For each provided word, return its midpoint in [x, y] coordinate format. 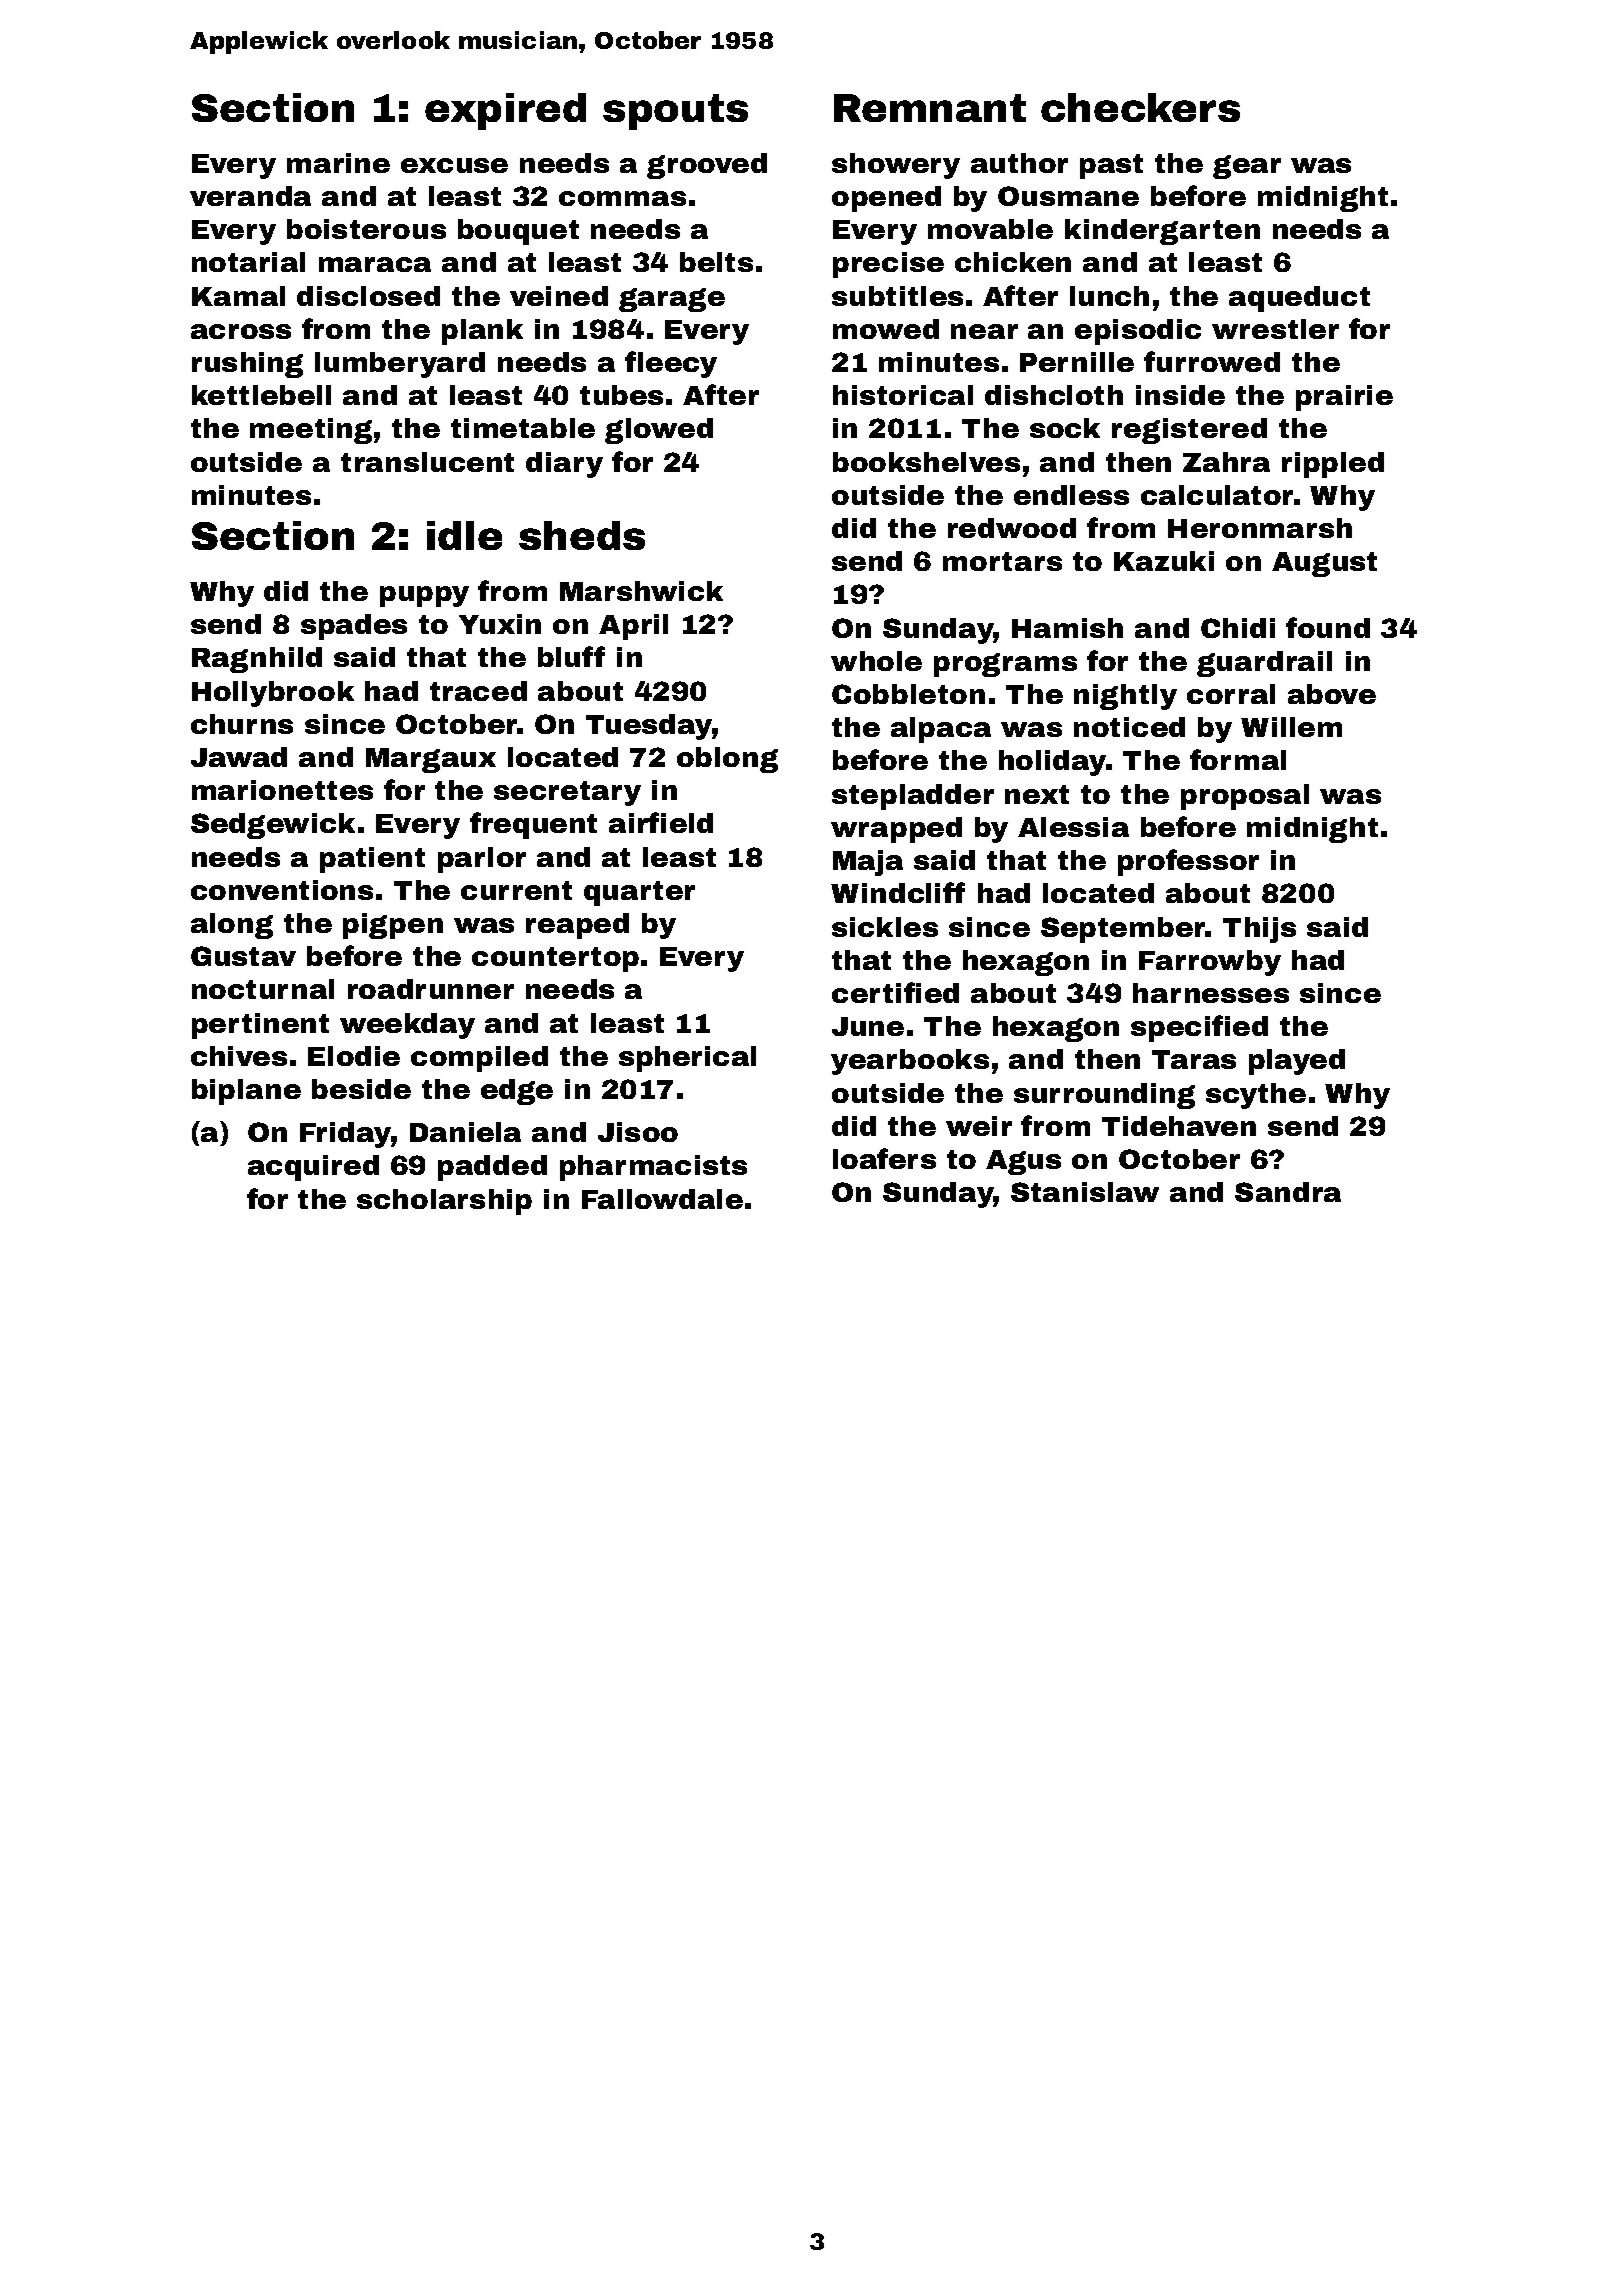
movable [990, 229]
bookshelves [926, 462]
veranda [250, 196]
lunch [1109, 296]
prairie [1344, 398]
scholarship [444, 1202]
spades [354, 627]
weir [979, 1126]
